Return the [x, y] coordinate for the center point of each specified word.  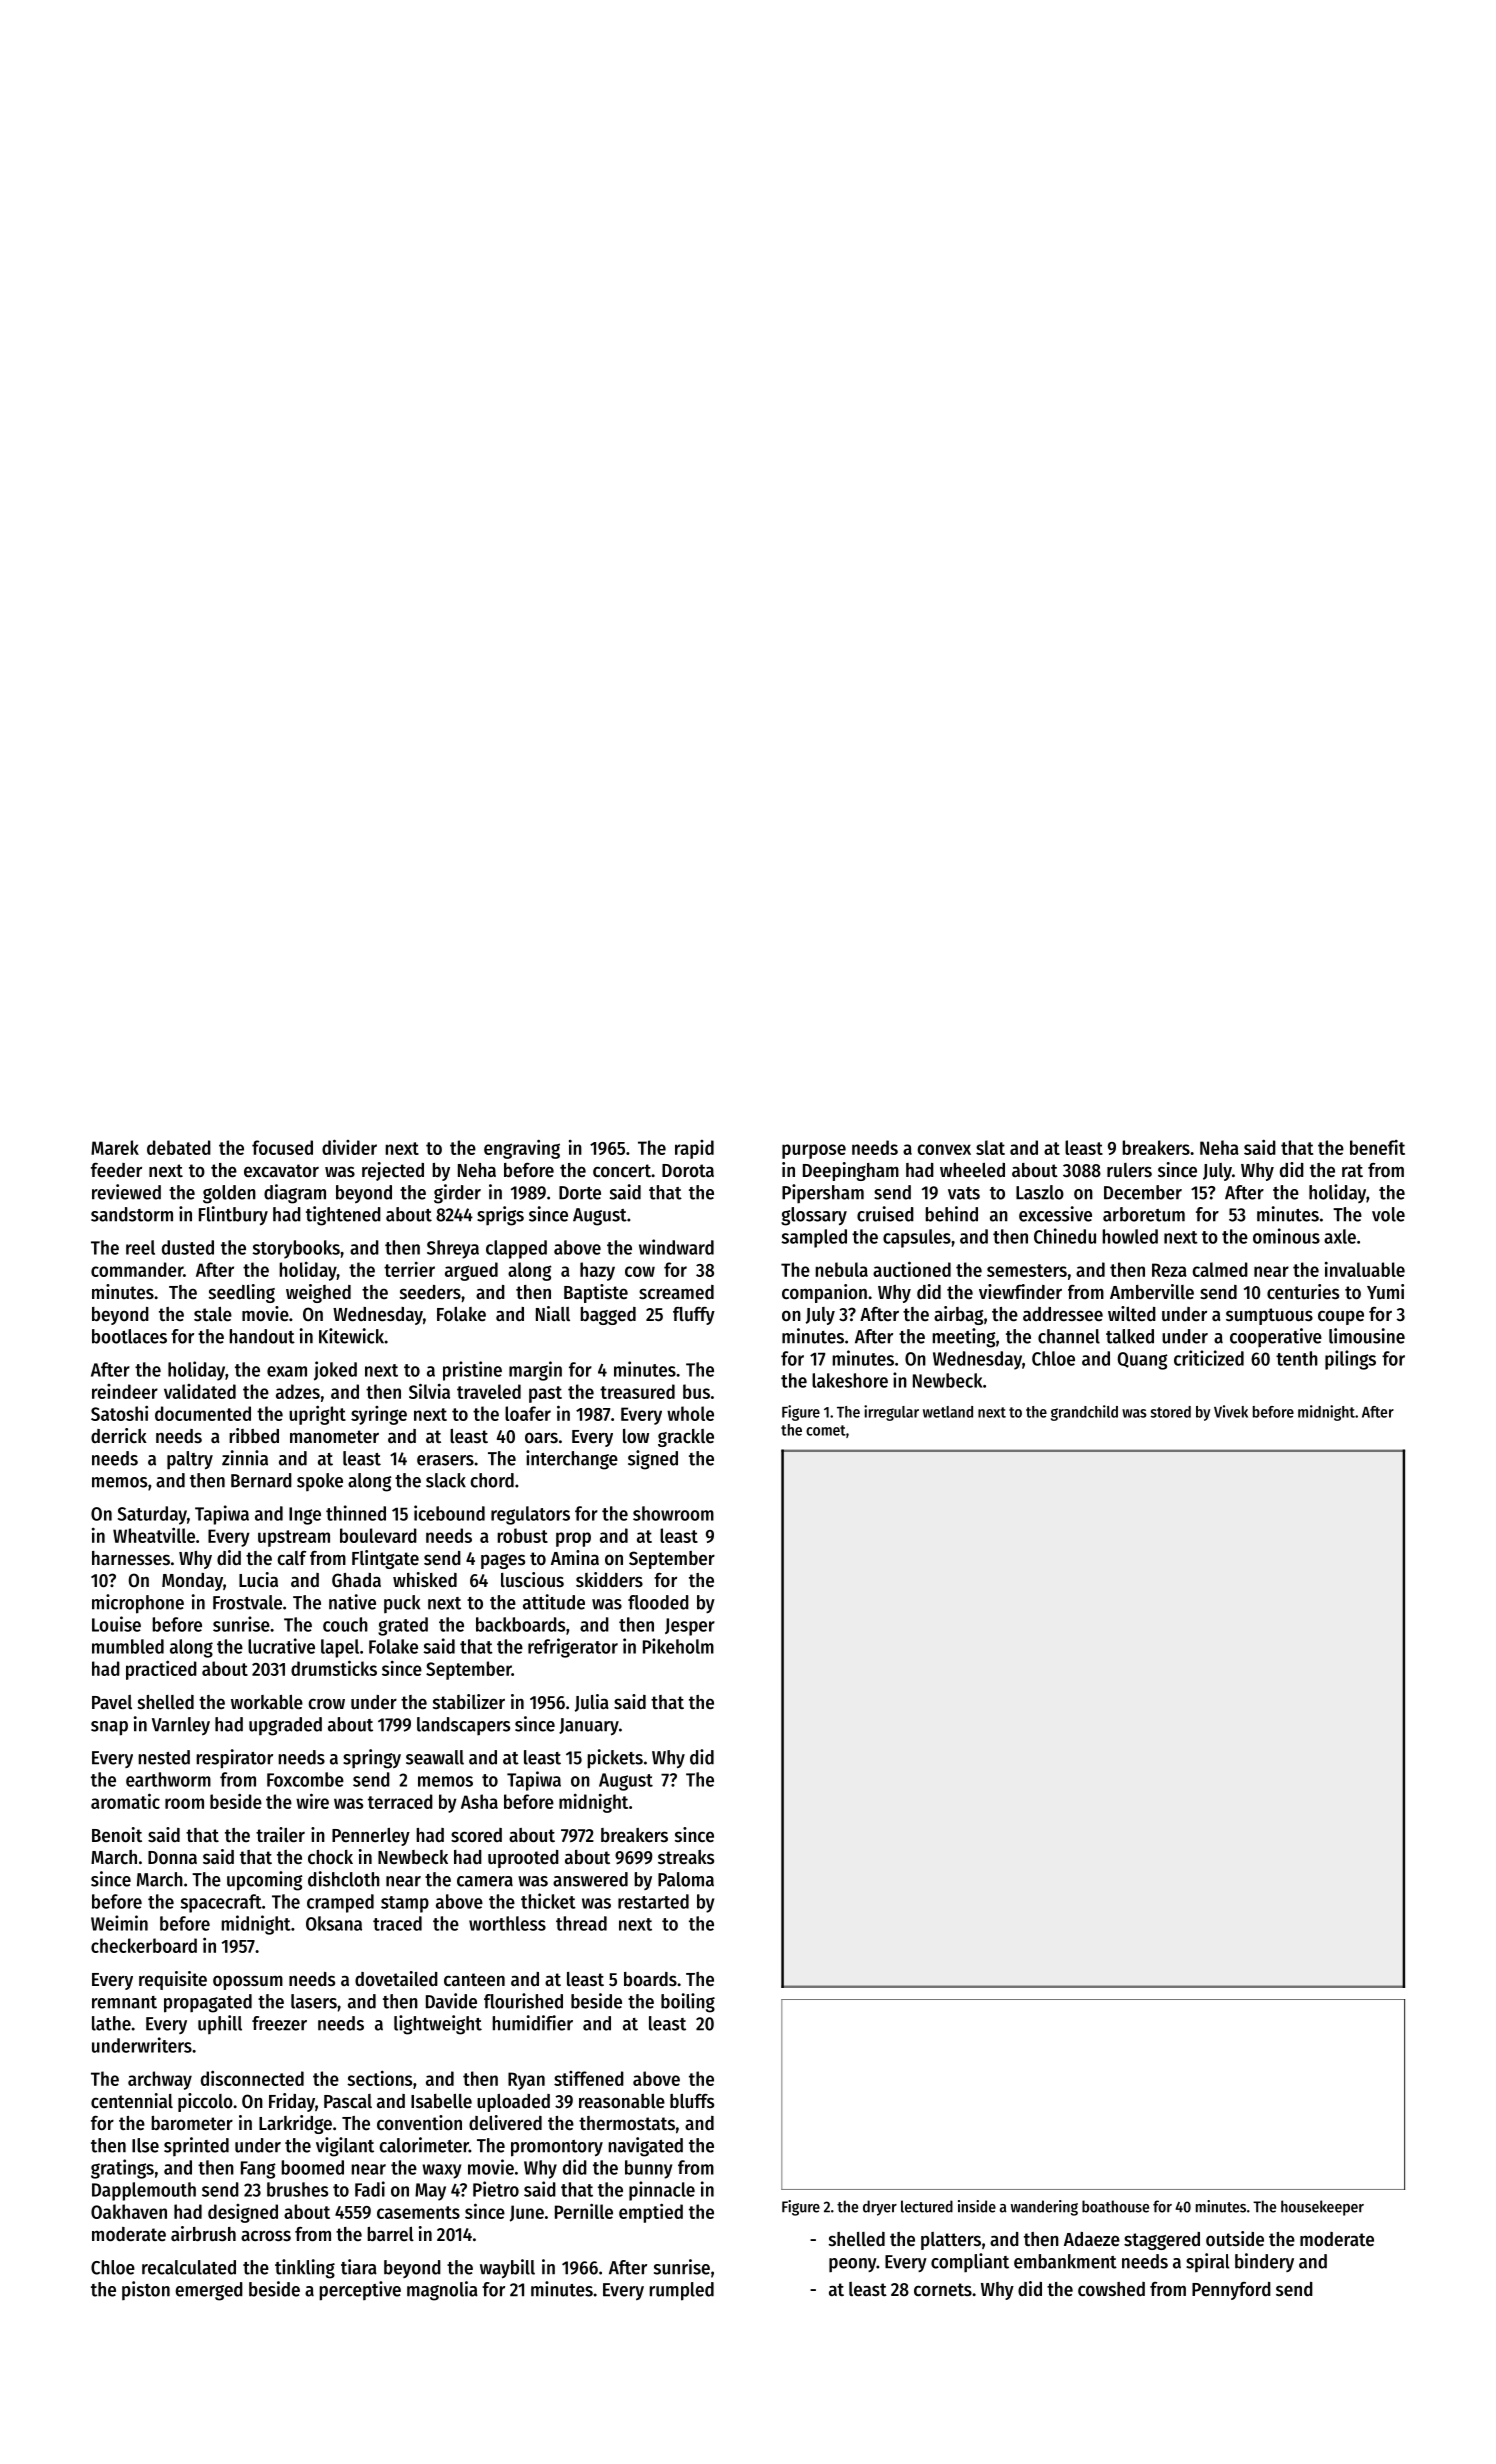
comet [826, 1430]
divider [349, 1147]
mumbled [128, 1646]
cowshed [1111, 2289]
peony [853, 2265]
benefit [1377, 1147]
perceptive [360, 2291]
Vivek [1231, 1411]
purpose [814, 1151]
